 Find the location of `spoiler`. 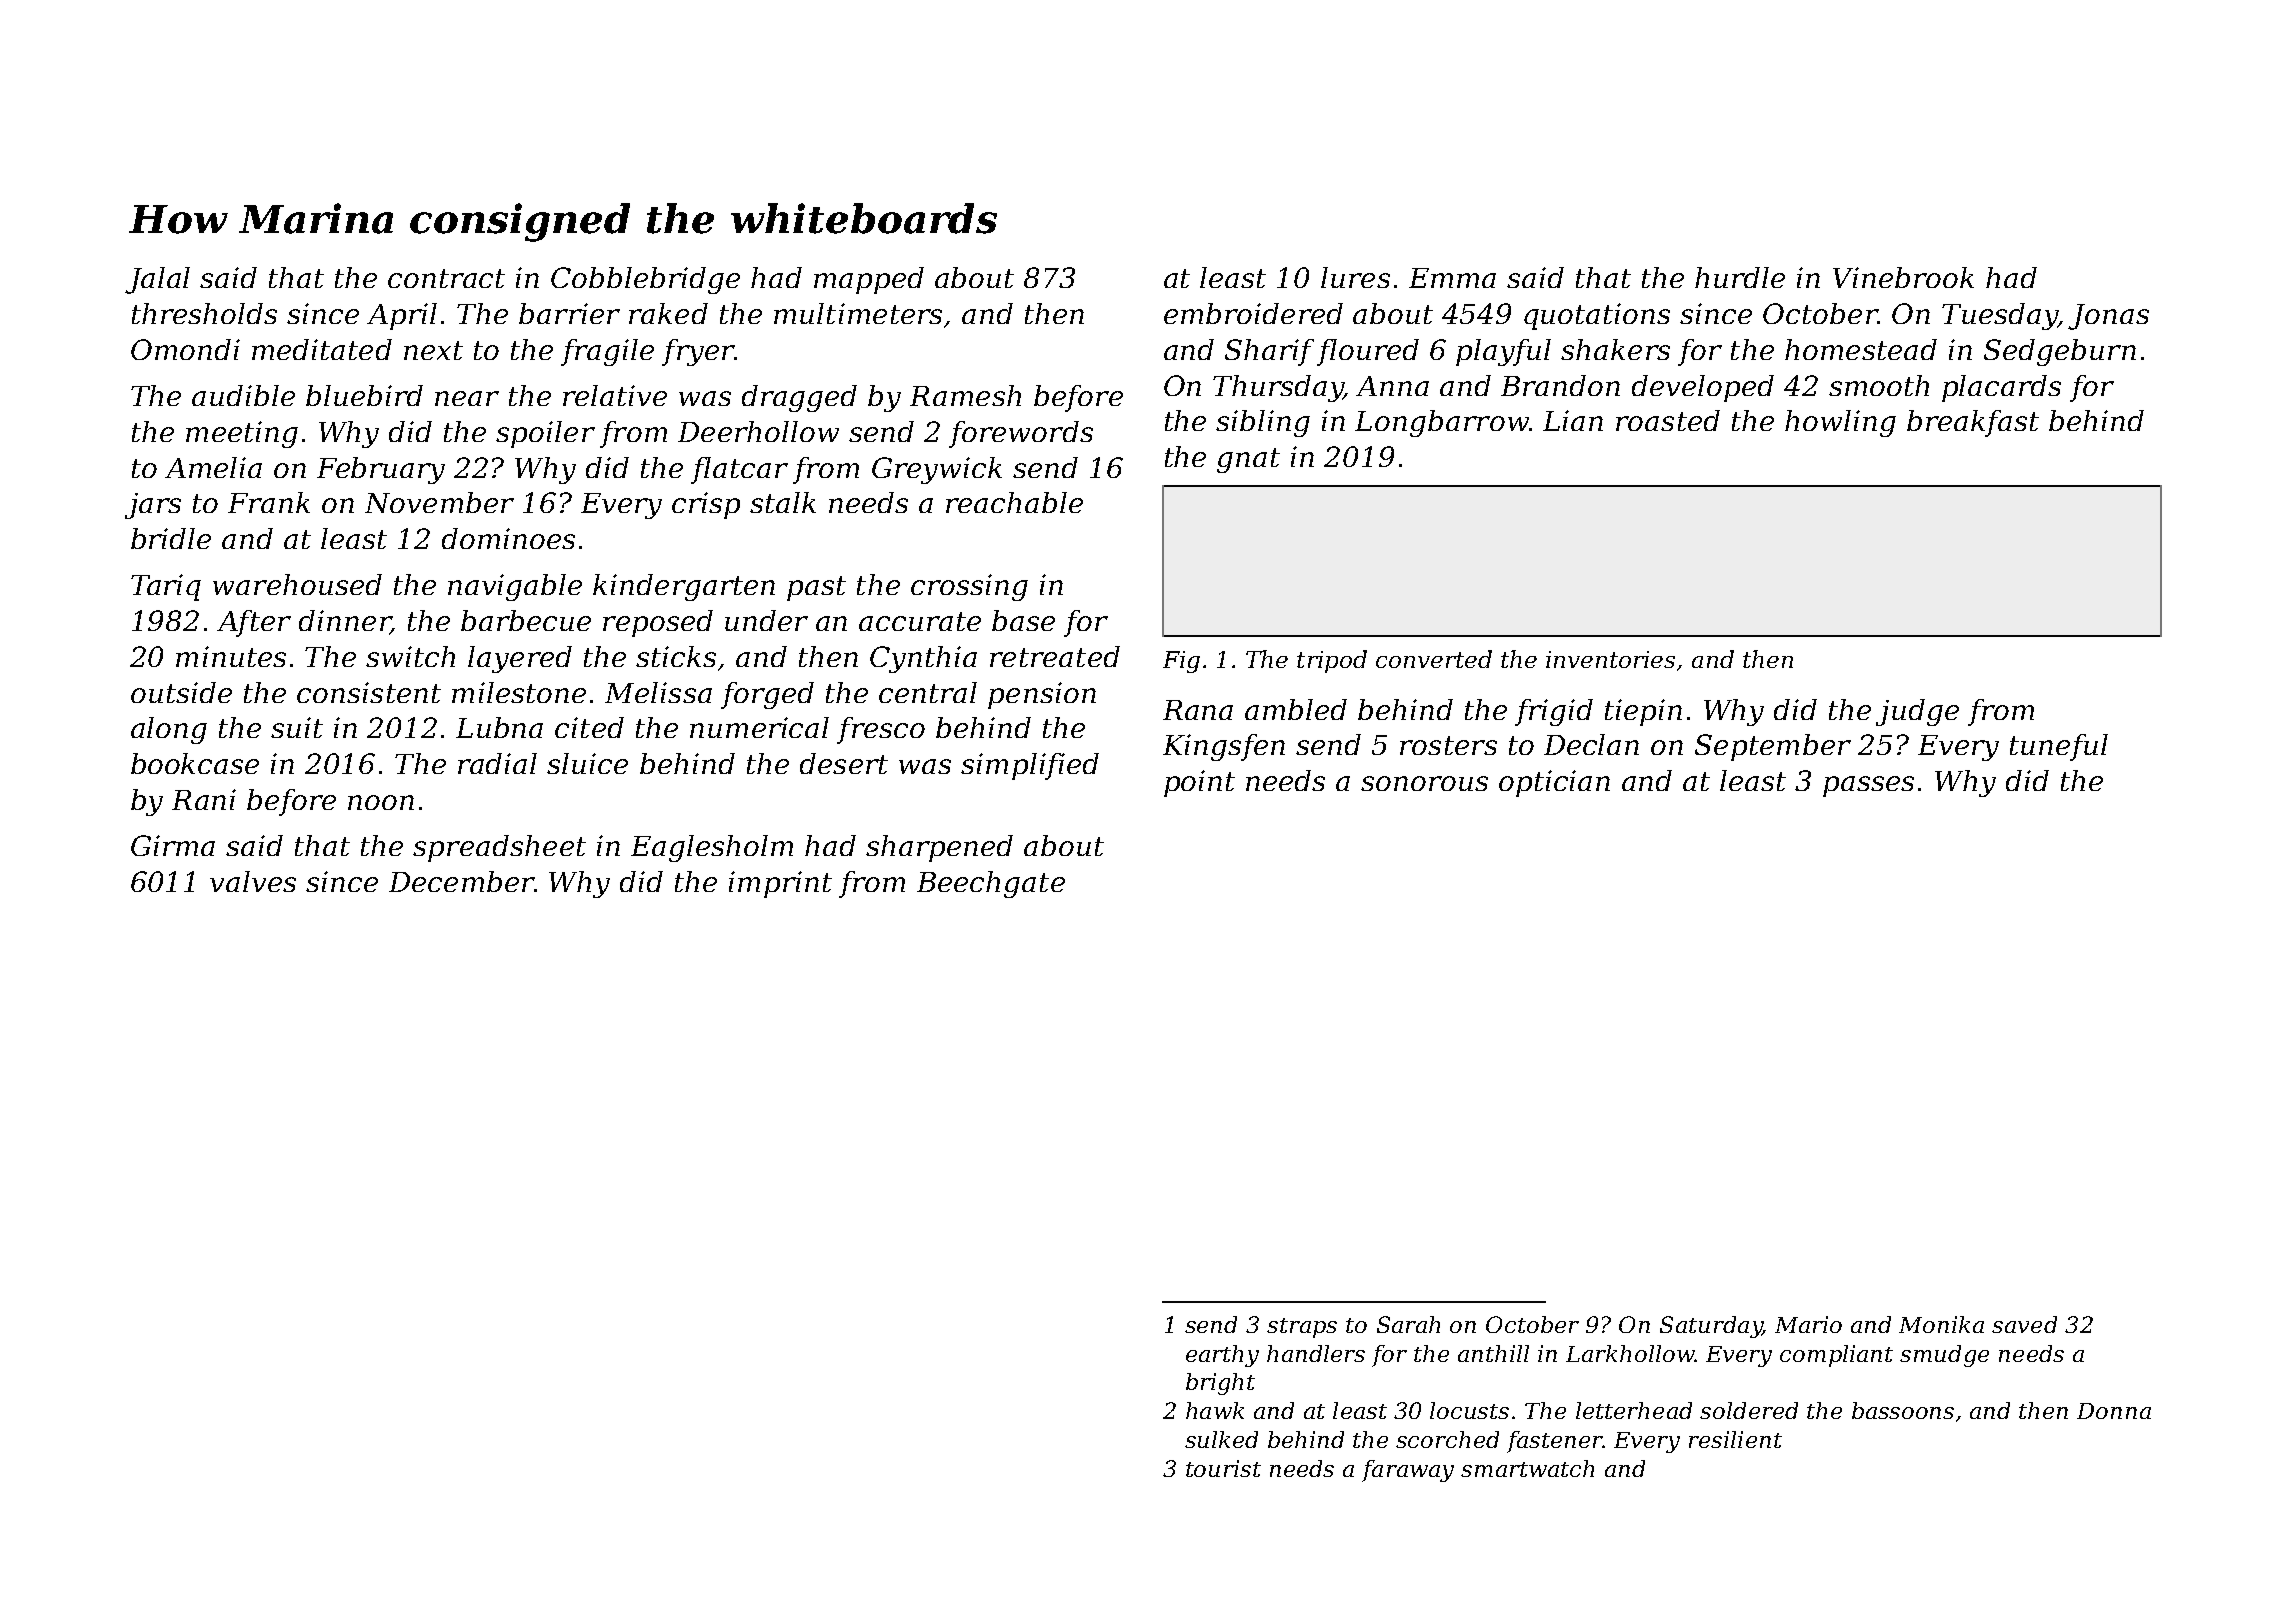

spoiler is located at coordinates (545, 434).
